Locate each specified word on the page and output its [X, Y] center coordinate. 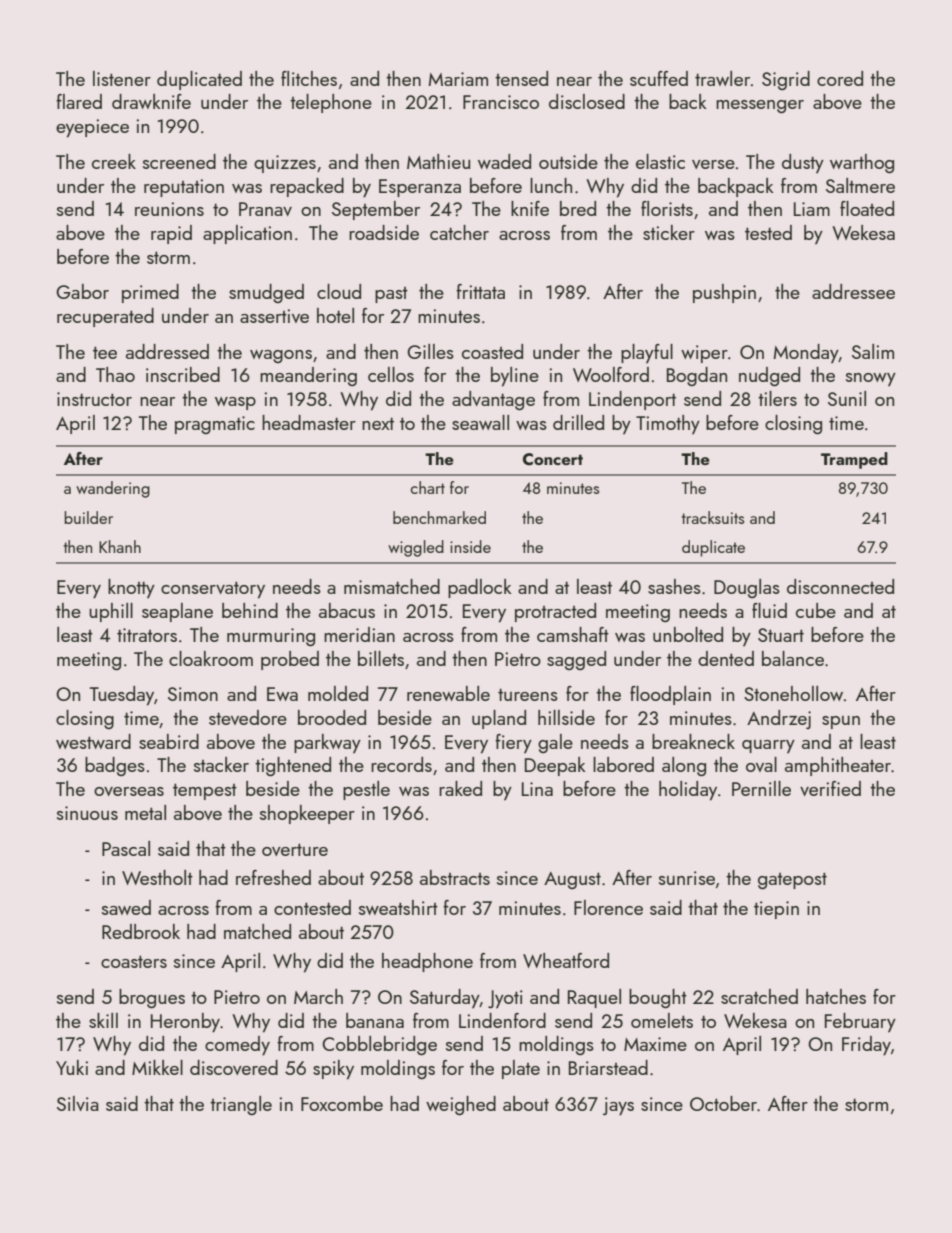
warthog [862, 163]
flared [79, 101]
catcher [459, 232]
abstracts [455, 877]
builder [88, 517]
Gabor [82, 291]
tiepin [776, 910]
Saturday [445, 998]
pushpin [724, 293]
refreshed [273, 877]
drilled [578, 422]
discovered [234, 1067]
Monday [806, 353]
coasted [492, 351]
